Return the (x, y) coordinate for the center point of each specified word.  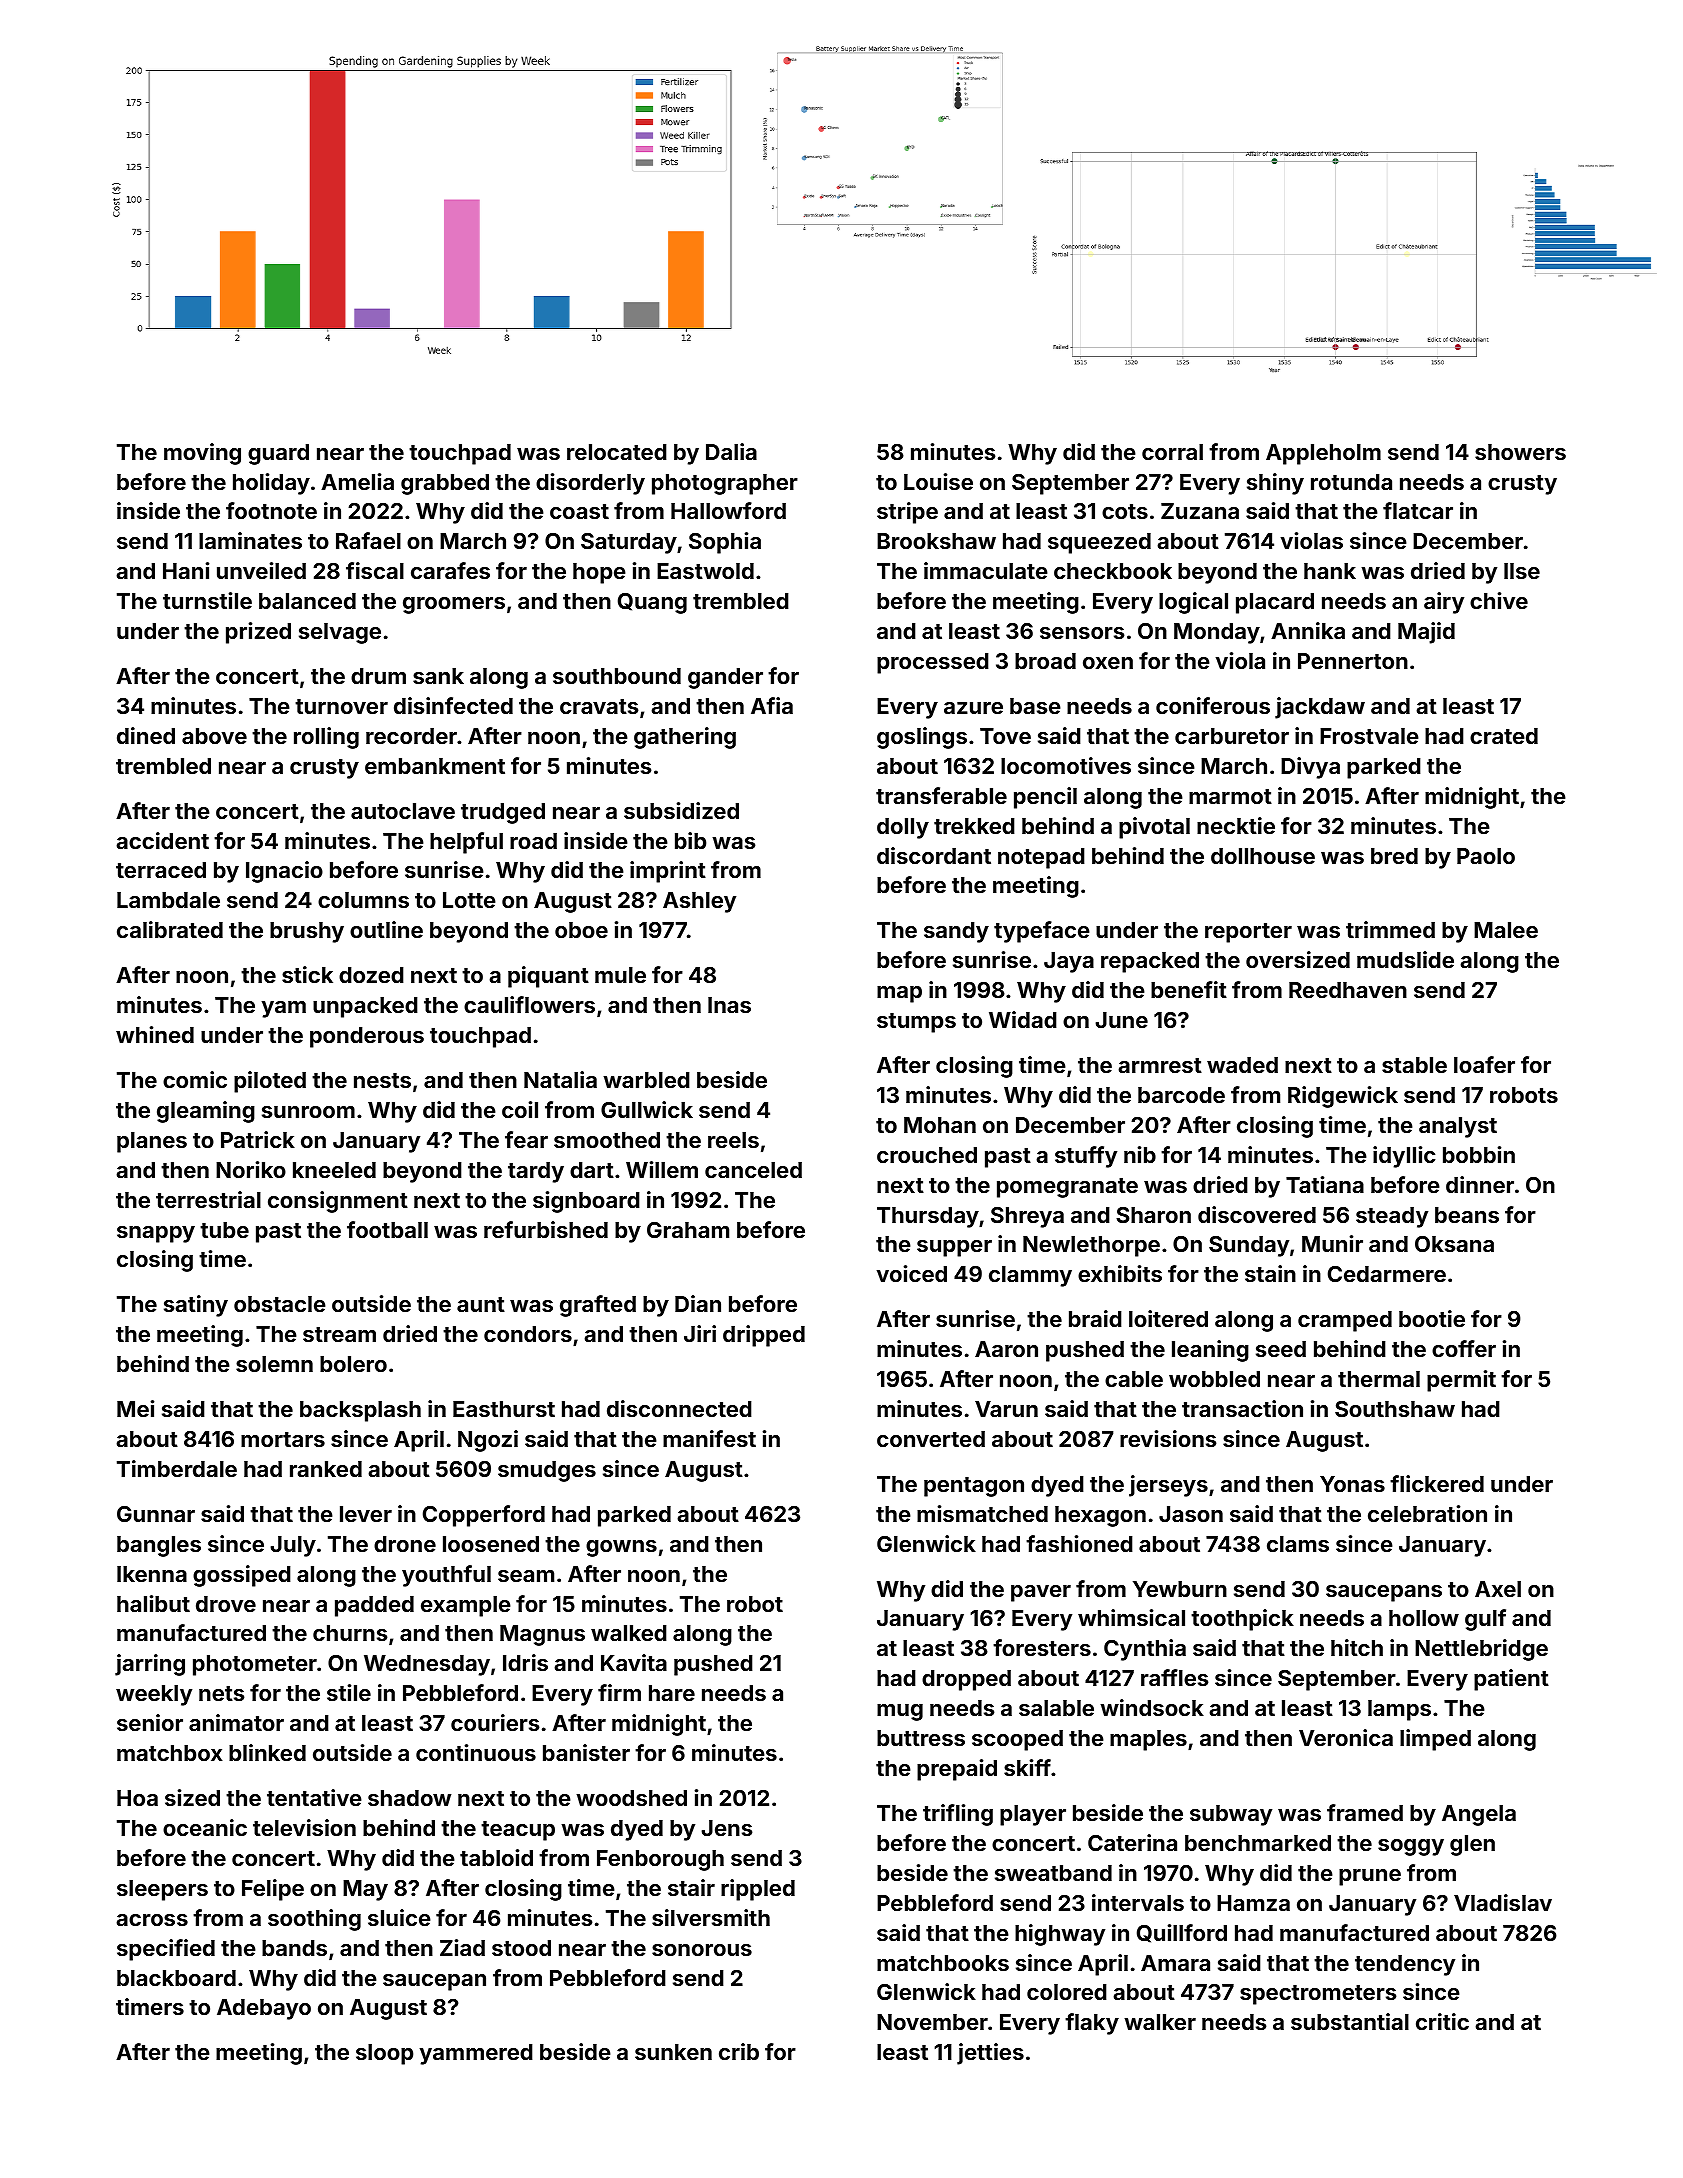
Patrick (258, 1139)
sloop (384, 2054)
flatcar (1418, 510)
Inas (729, 1005)
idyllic (1404, 1157)
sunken (673, 2052)
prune (1370, 1877)
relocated (617, 452)
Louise (938, 481)
